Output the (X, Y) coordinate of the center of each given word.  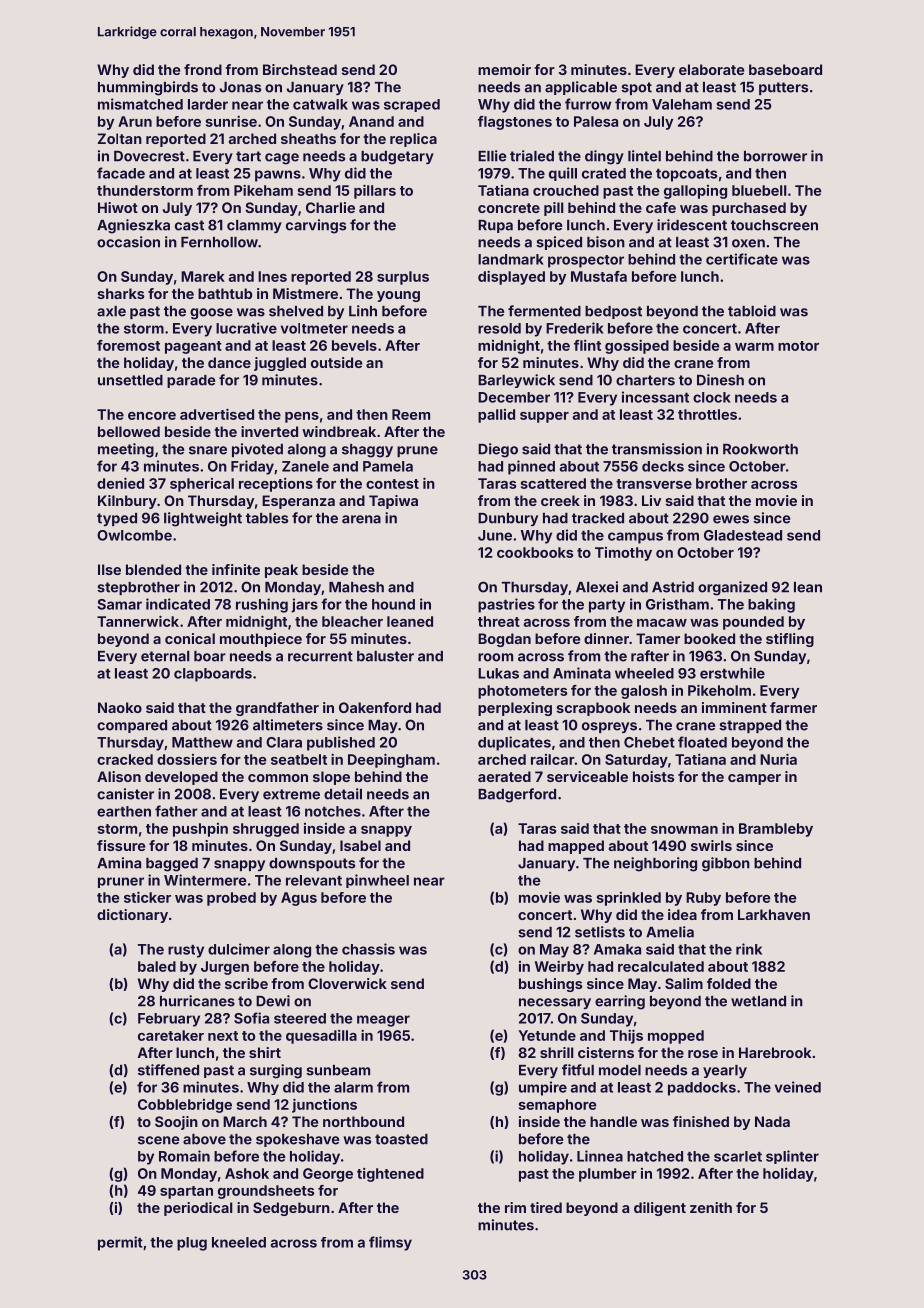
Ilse (109, 569)
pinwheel (377, 881)
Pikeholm (719, 690)
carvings (316, 226)
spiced (559, 243)
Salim (684, 983)
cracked (125, 759)
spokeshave (297, 1140)
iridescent (692, 225)
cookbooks (535, 552)
